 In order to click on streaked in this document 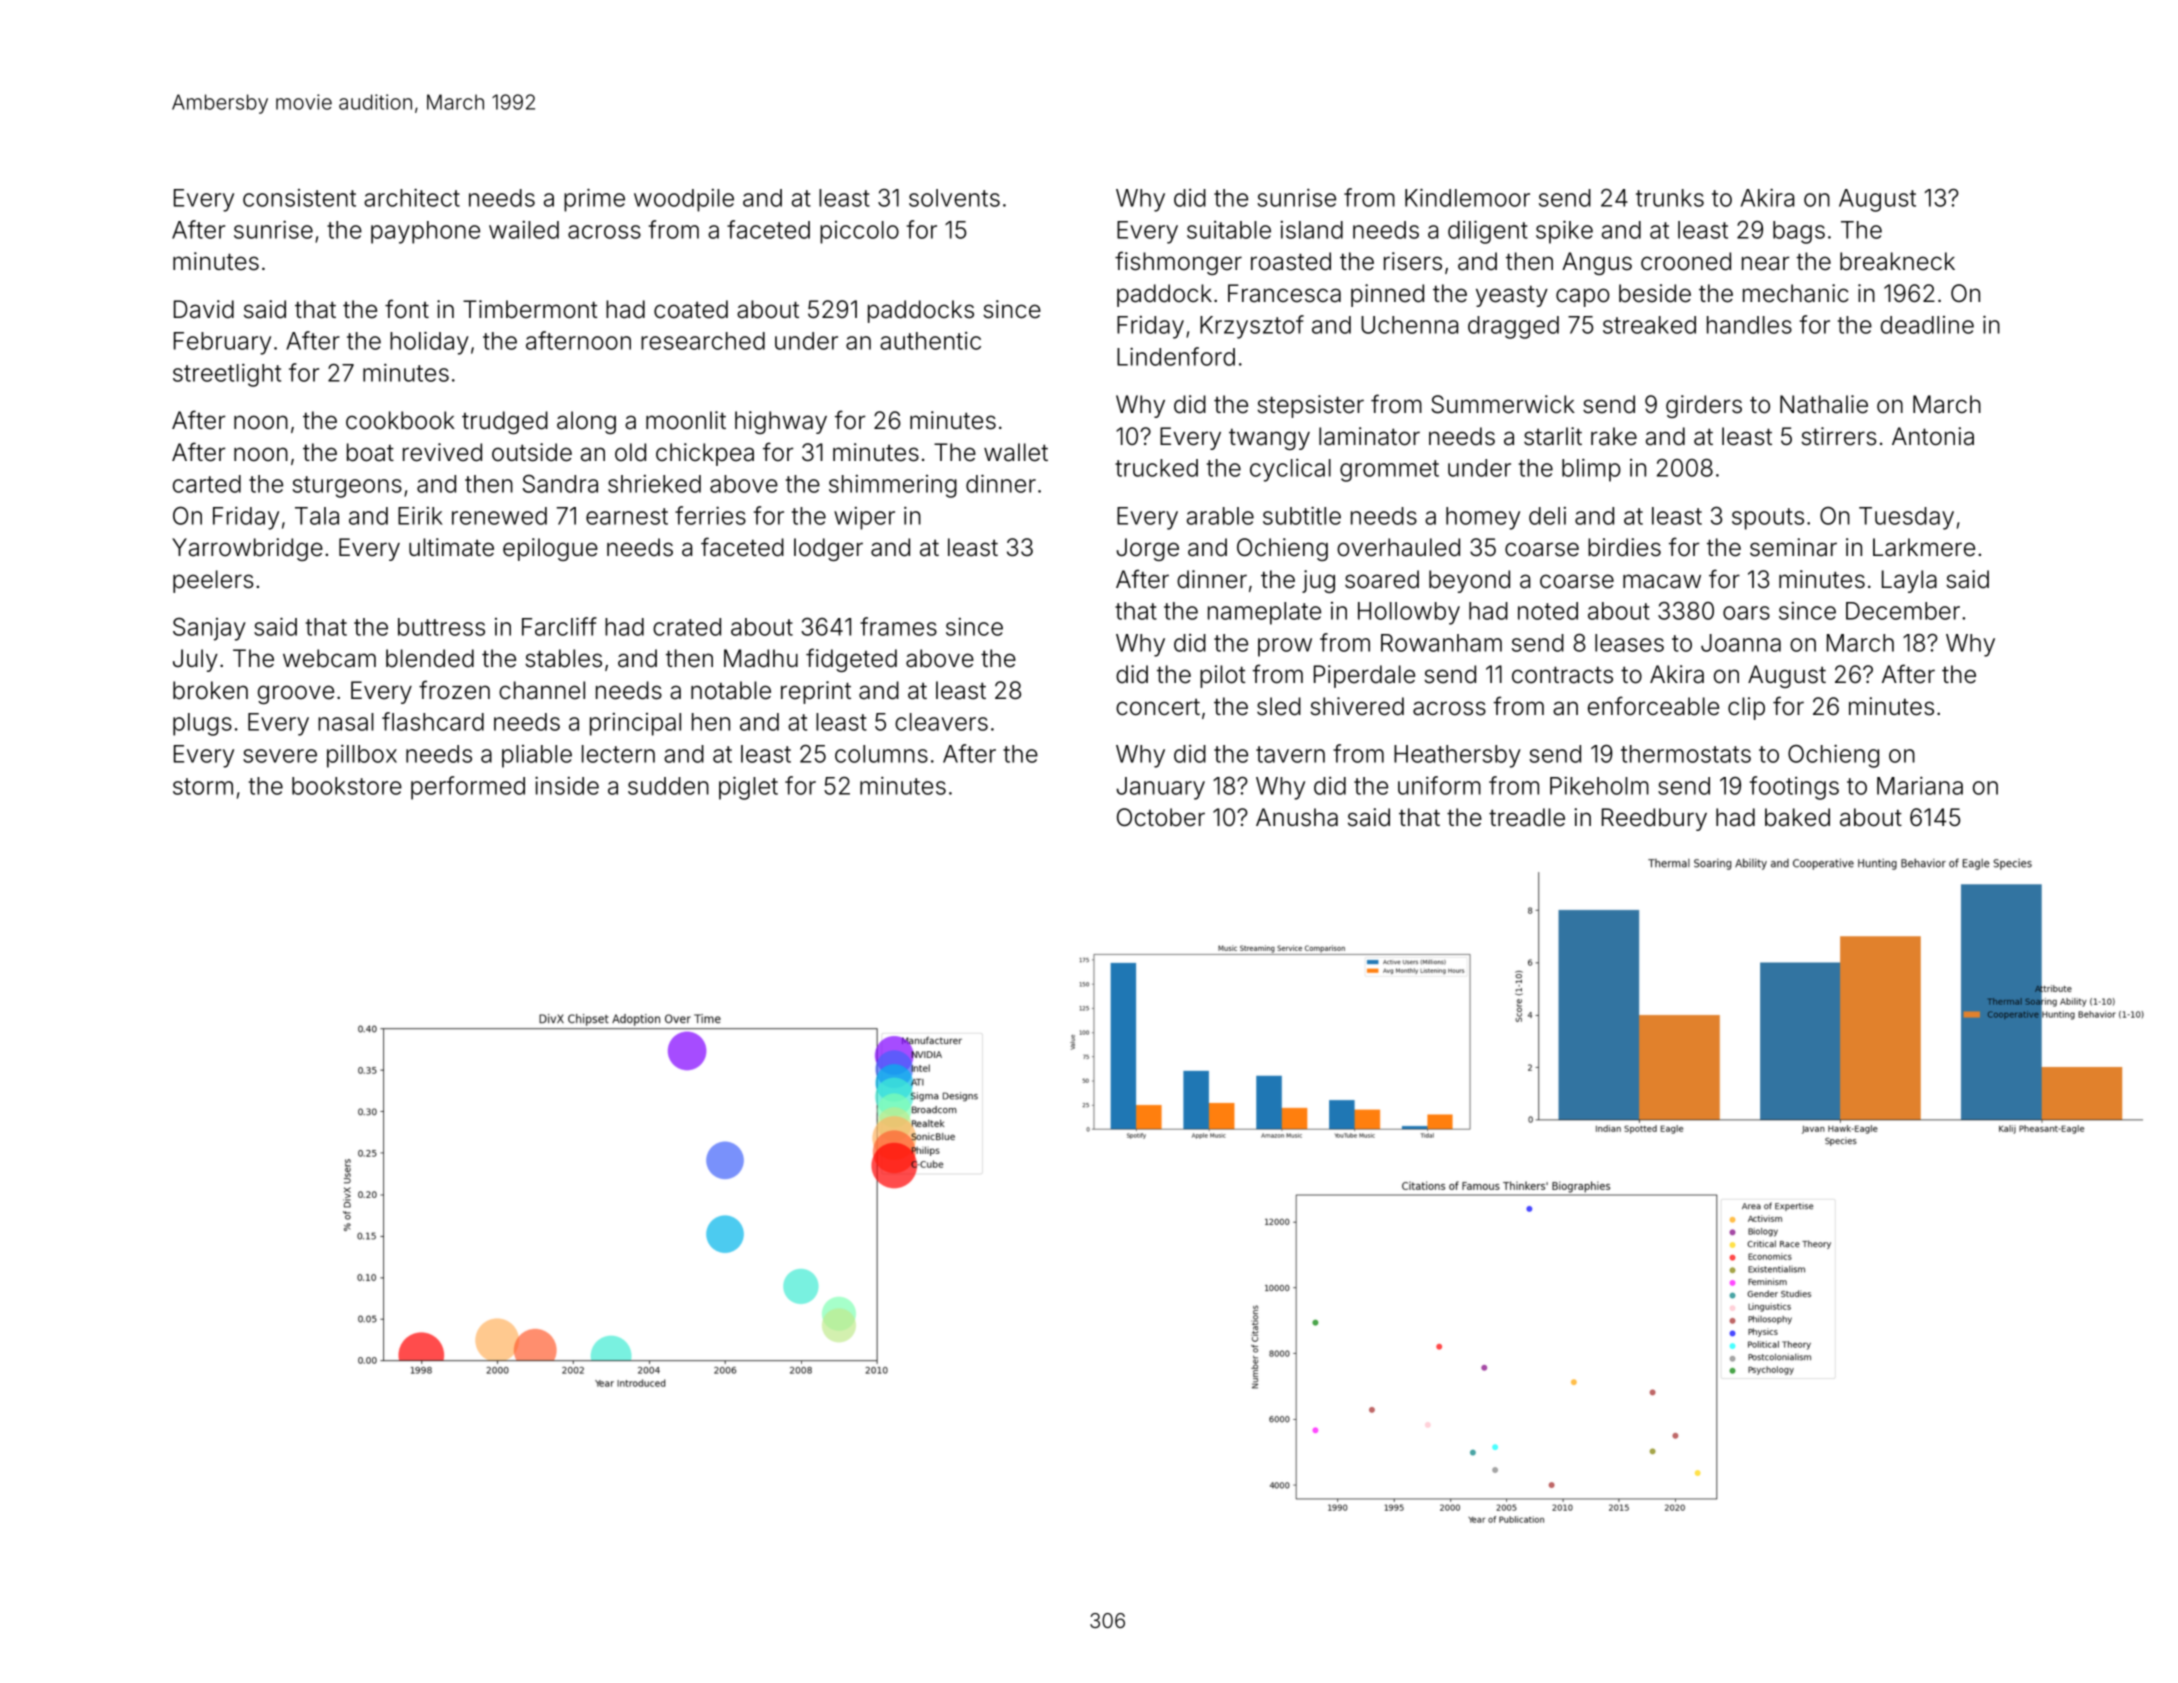, I will do `click(1649, 325)`.
